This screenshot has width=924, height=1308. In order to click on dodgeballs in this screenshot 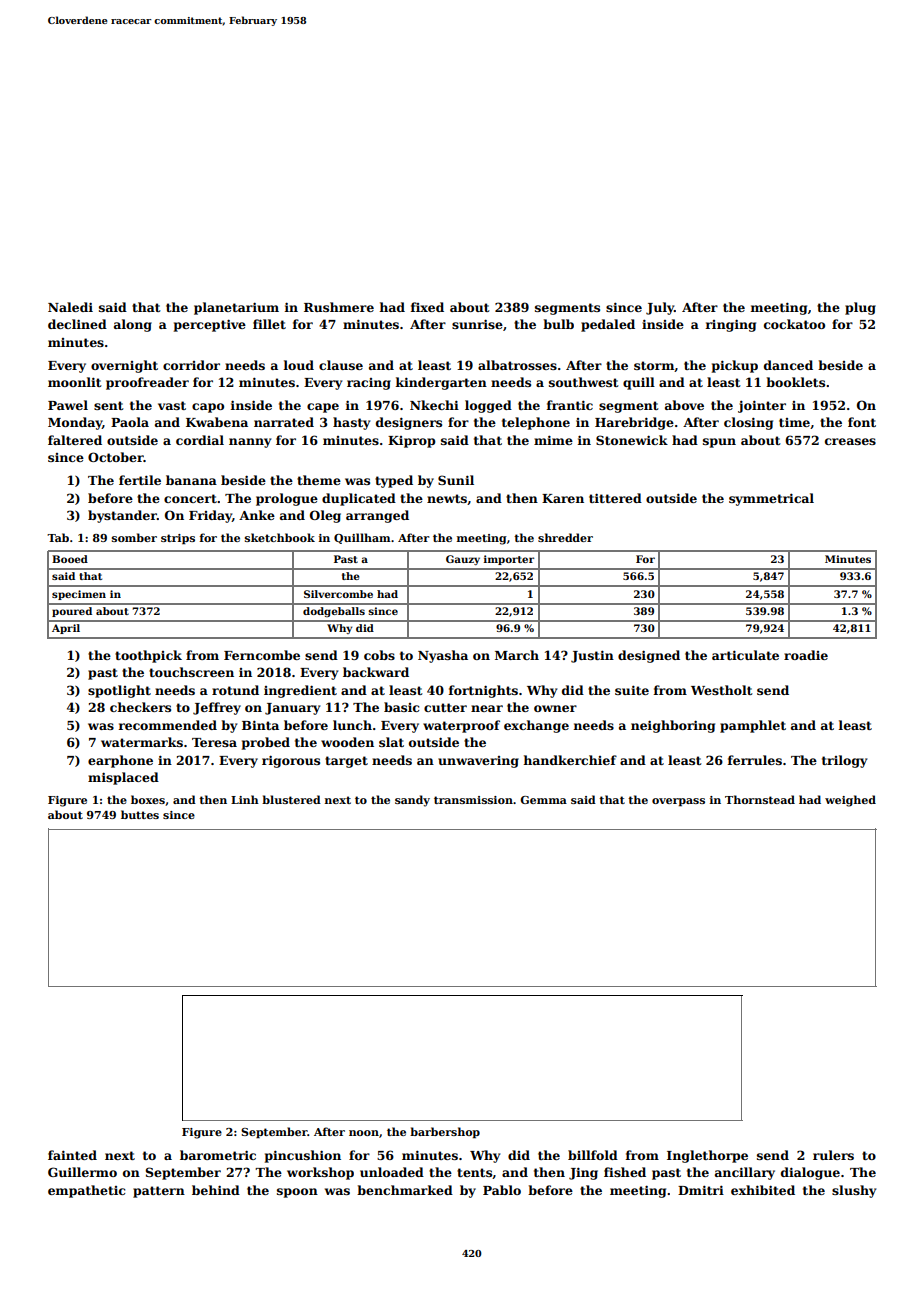, I will do `click(334, 612)`.
